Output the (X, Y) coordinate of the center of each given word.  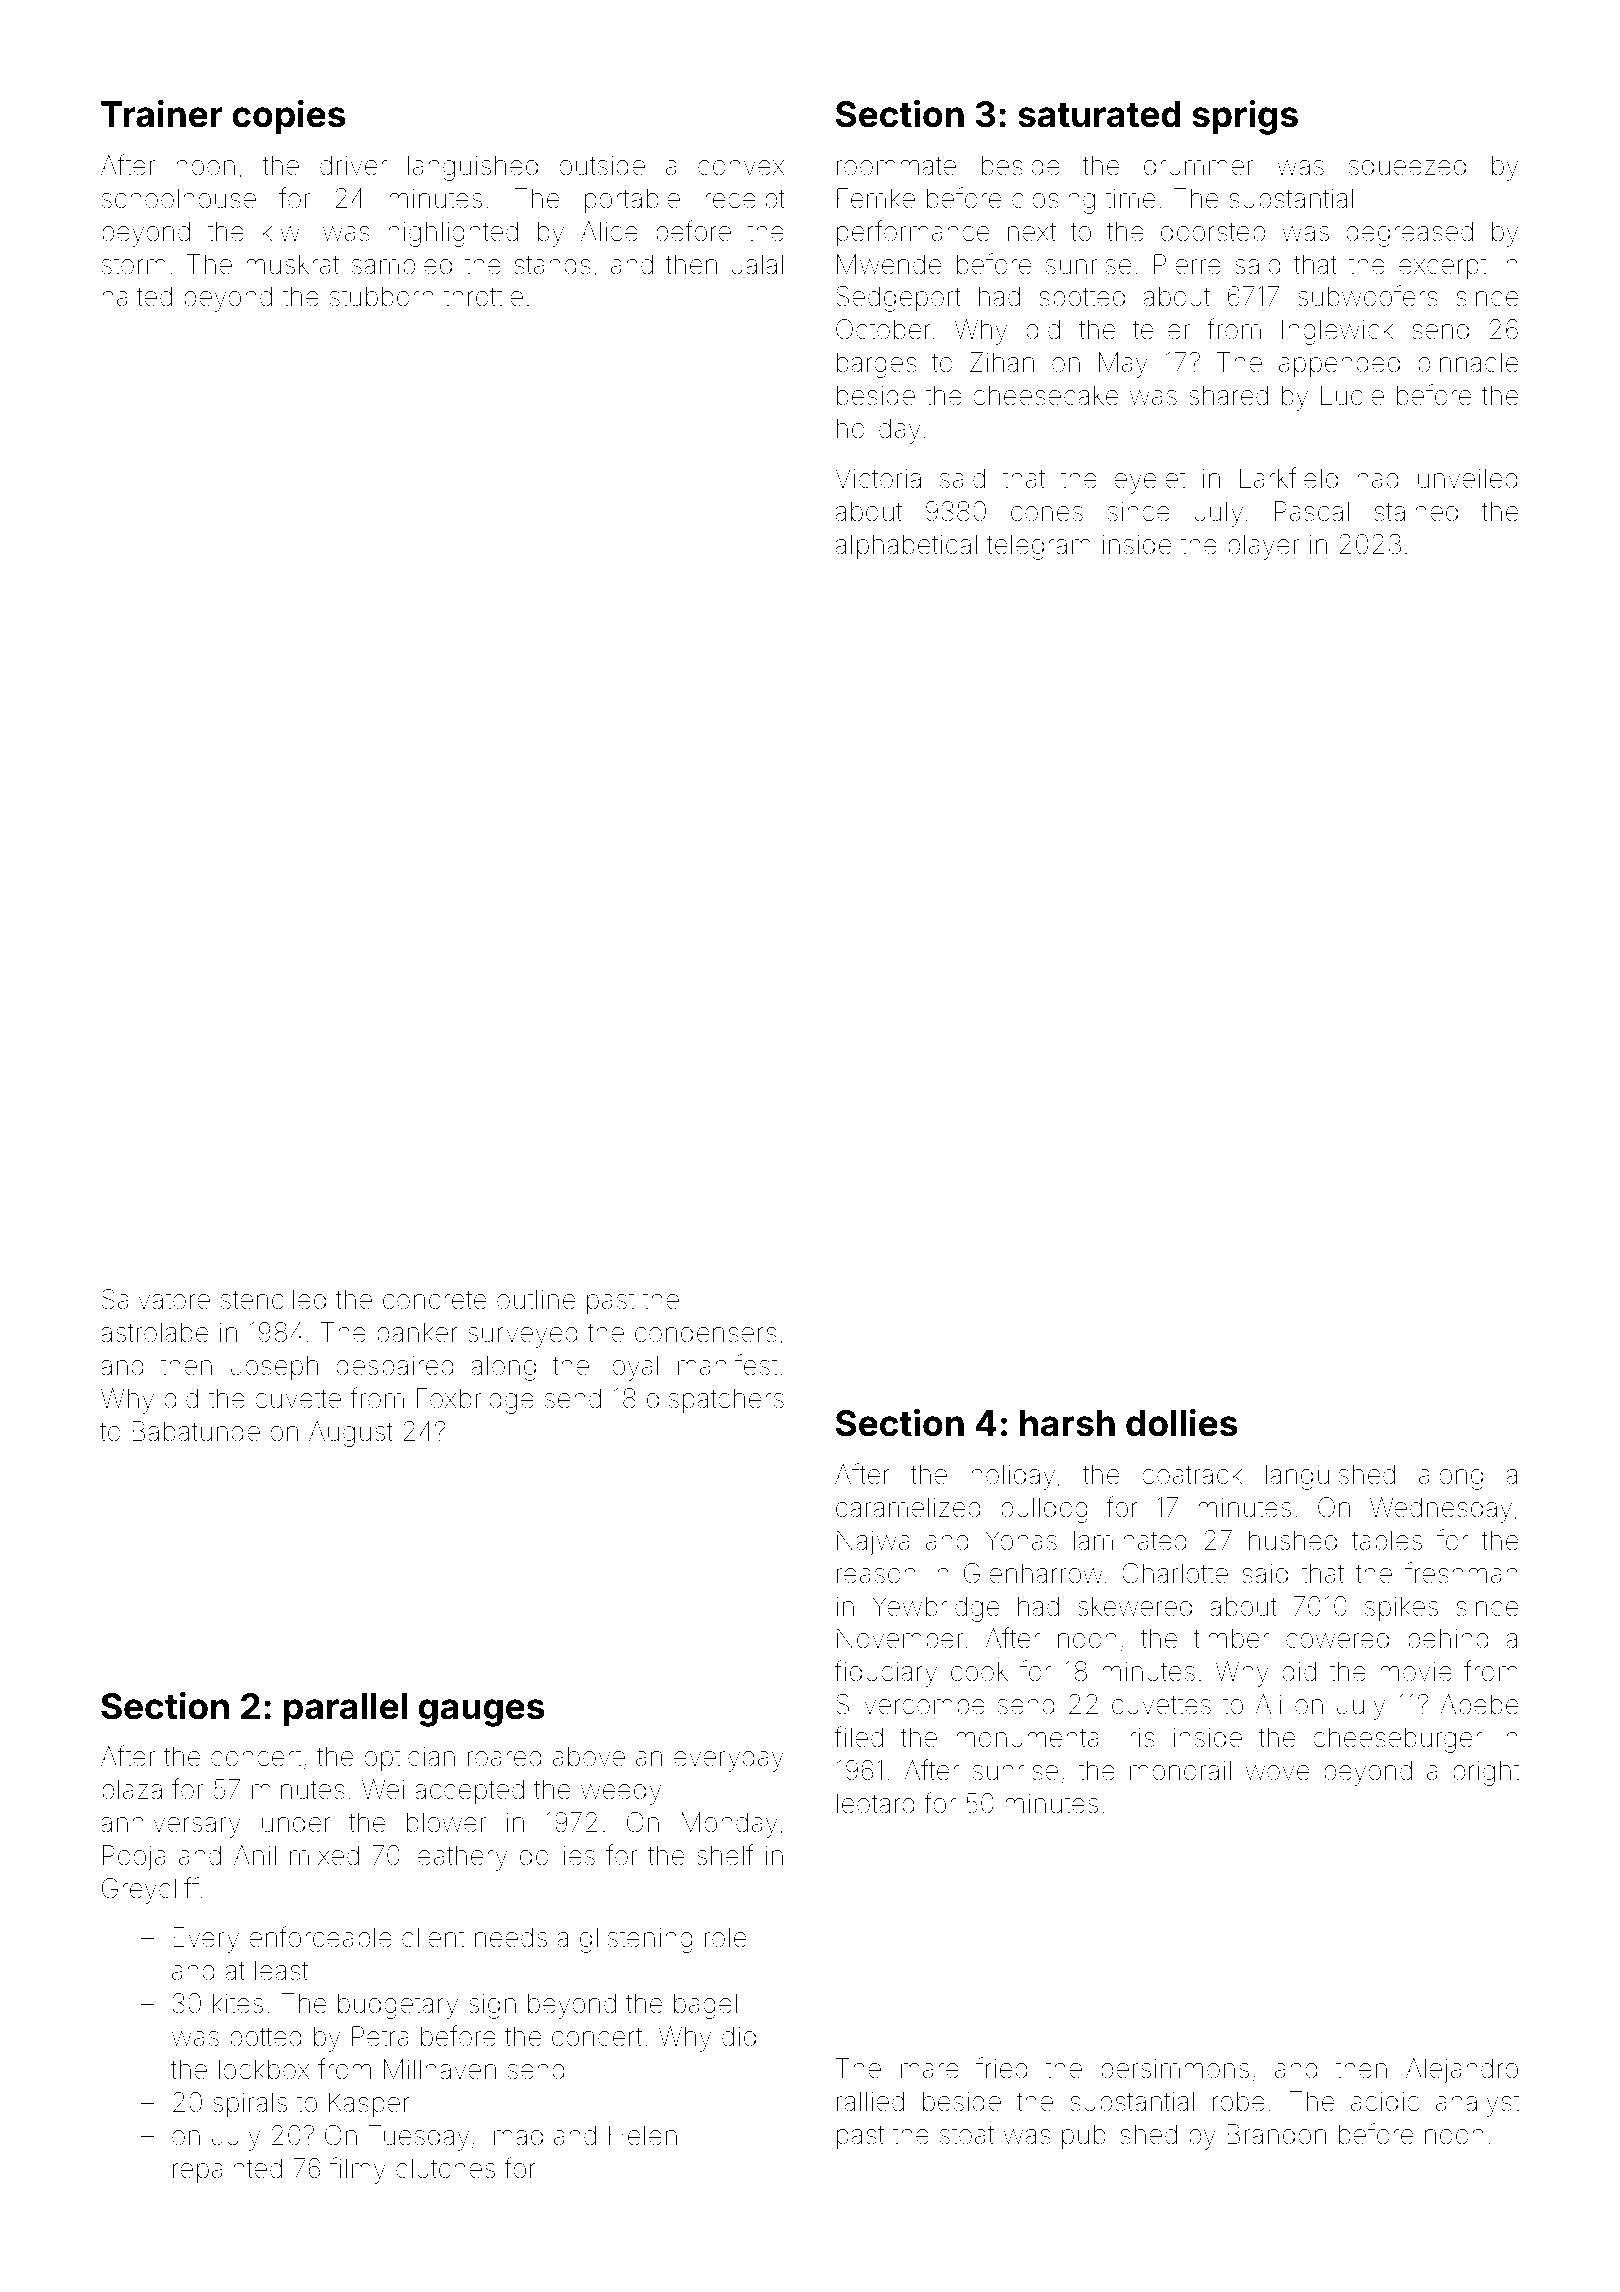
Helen (643, 2135)
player (1264, 547)
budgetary (398, 2006)
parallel (345, 1710)
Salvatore (156, 1299)
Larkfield (1289, 478)
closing (1053, 201)
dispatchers (715, 1401)
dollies (1181, 1423)
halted (137, 296)
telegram (1039, 547)
